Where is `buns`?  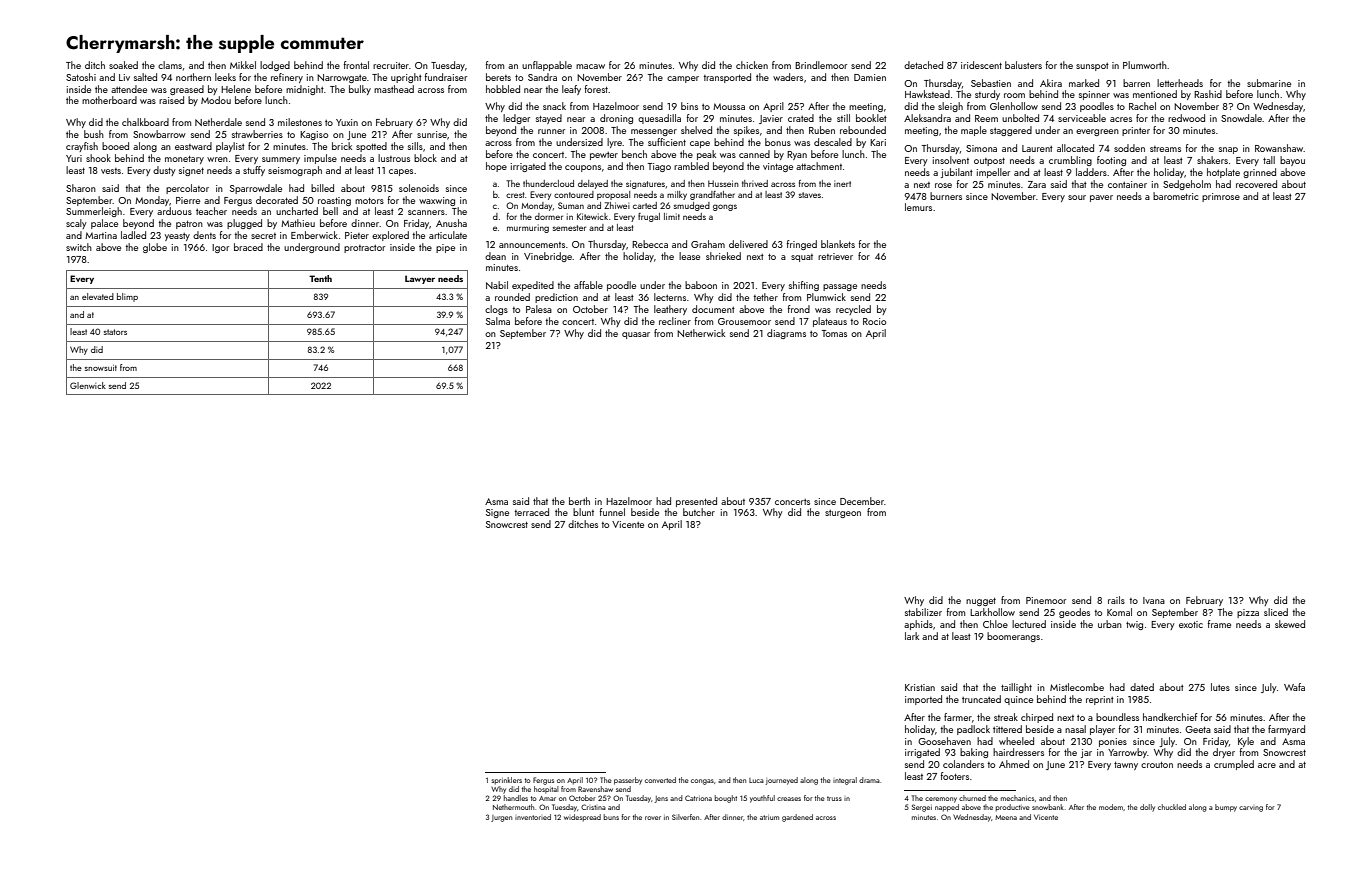
buns is located at coordinates (611, 817).
